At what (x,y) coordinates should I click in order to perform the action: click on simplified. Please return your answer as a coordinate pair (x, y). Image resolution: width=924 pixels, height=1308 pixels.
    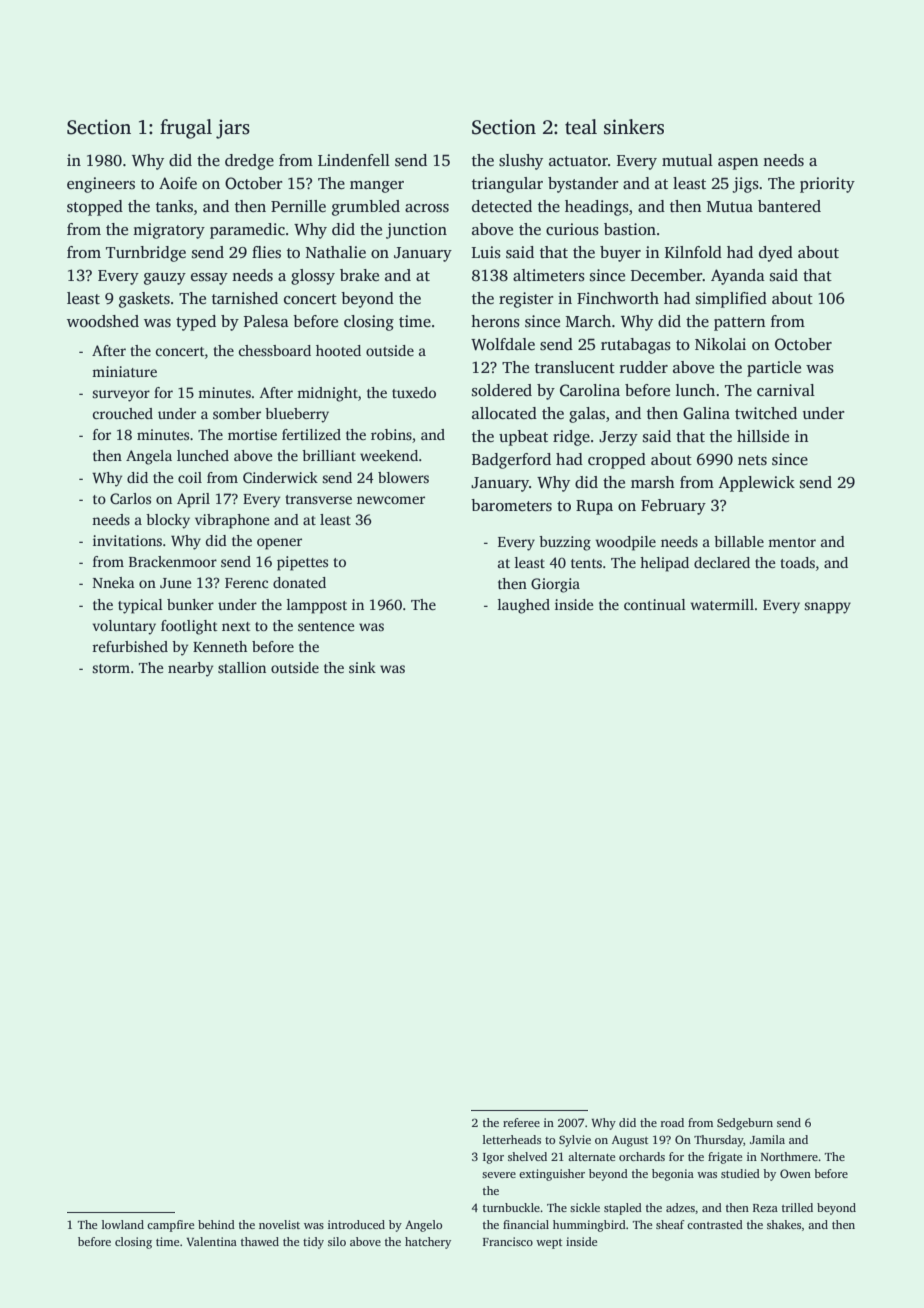
    Looking at the image, I should click on (731, 300).
